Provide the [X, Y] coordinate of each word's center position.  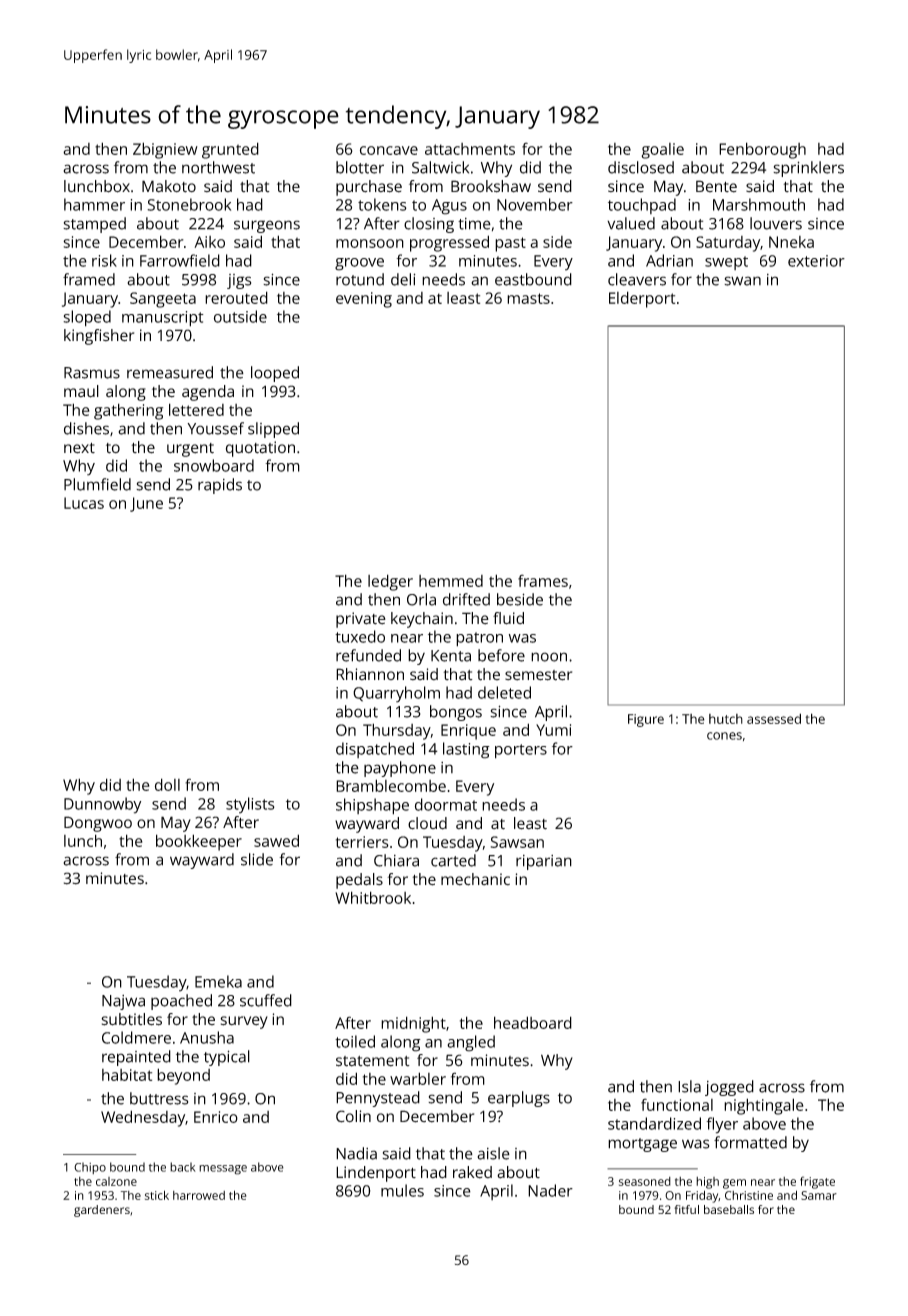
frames [543, 580]
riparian [544, 862]
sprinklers [808, 169]
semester [538, 675]
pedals [359, 881]
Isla [689, 1086]
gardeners [102, 1211]
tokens [382, 204]
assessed [774, 718]
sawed [276, 840]
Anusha [207, 1037]
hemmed [451, 581]
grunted [230, 150]
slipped [273, 430]
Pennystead [378, 1099]
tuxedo [360, 636]
